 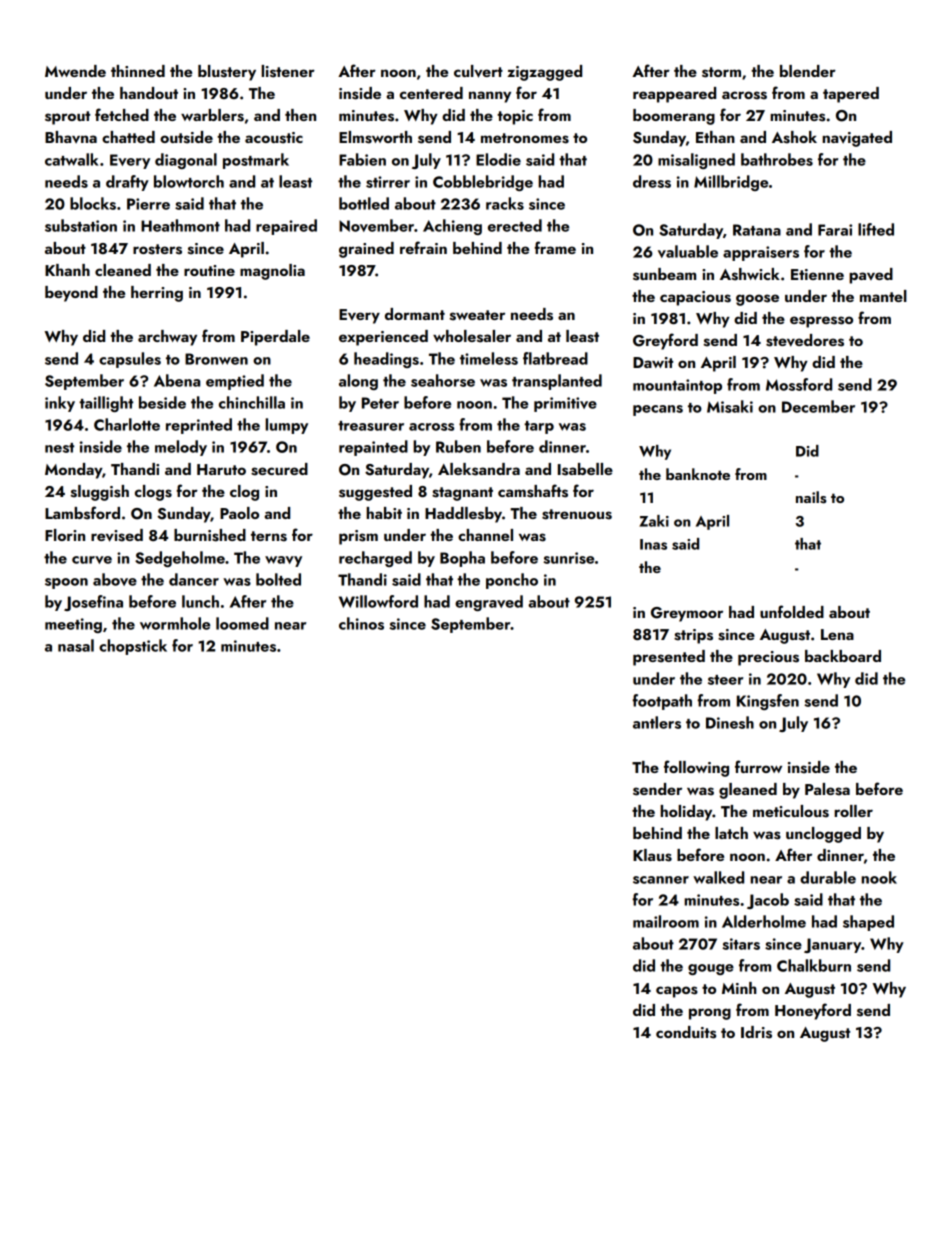 What do you see at coordinates (361, 623) in the document?
I see `chinos` at bounding box center [361, 623].
